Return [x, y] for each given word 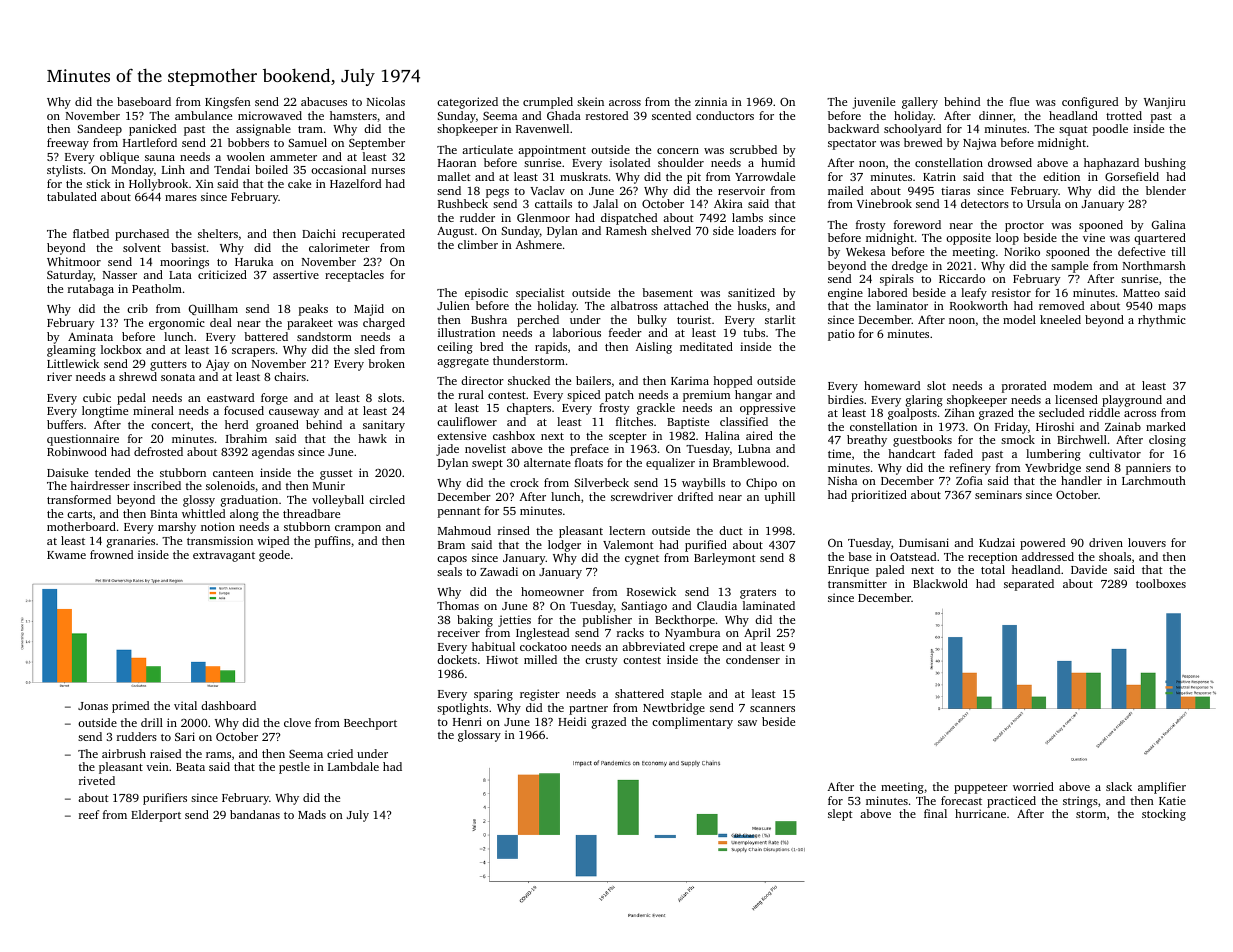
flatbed [91, 233]
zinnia [711, 101]
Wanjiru [1165, 103]
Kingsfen [228, 103]
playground [1132, 401]
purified [706, 546]
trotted [1124, 115]
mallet [454, 176]
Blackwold [940, 583]
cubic [97, 397]
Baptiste [688, 423]
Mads [312, 814]
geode [274, 556]
